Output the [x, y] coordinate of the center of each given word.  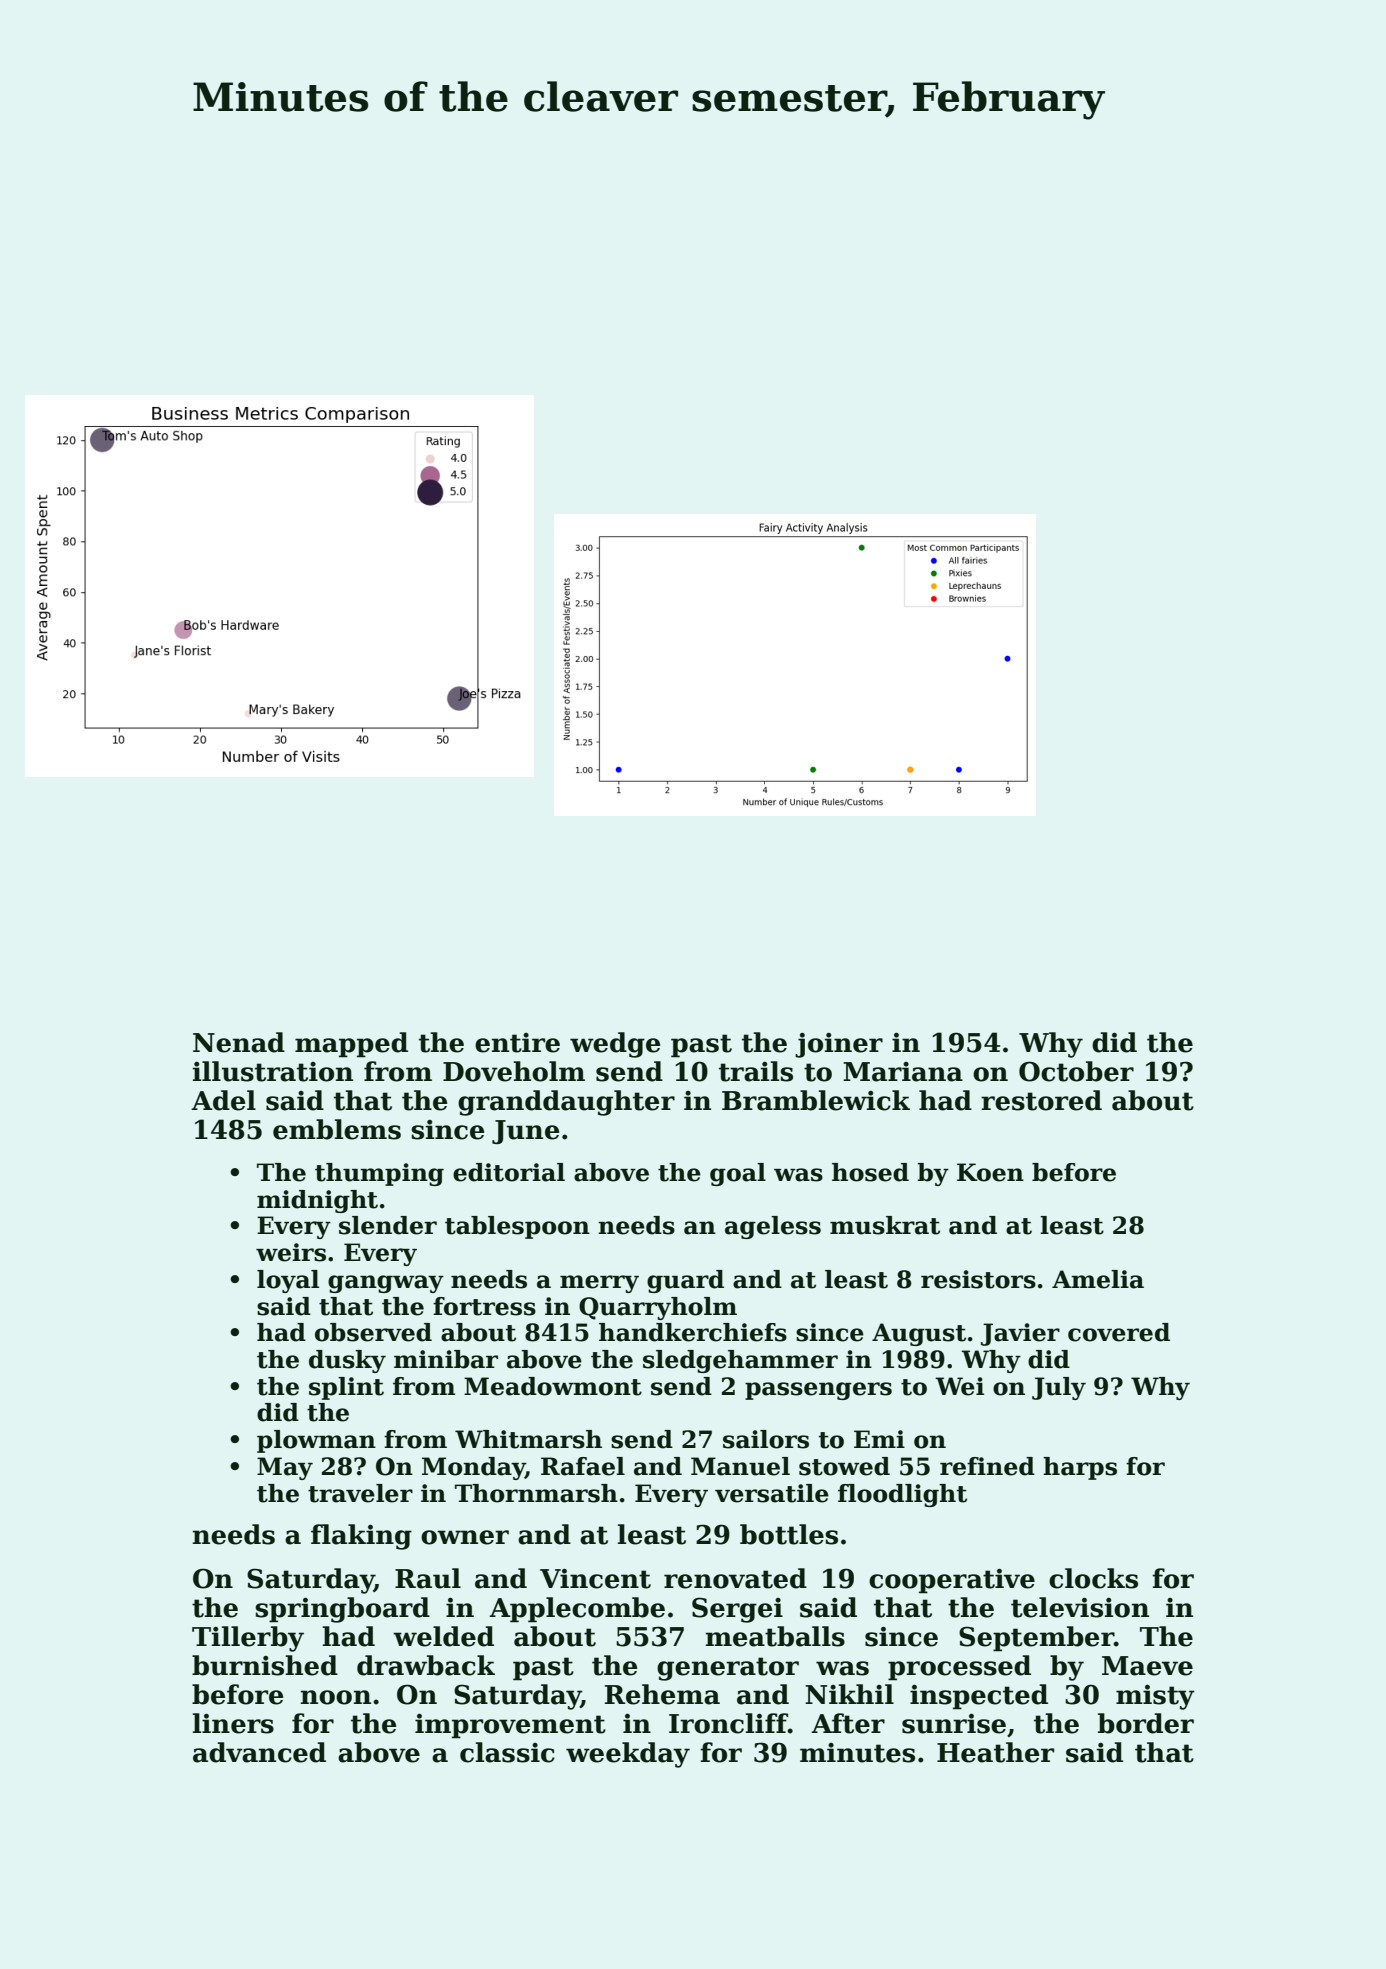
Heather [995, 1752]
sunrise [954, 1724]
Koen [990, 1172]
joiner [839, 1045]
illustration [273, 1071]
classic [507, 1752]
